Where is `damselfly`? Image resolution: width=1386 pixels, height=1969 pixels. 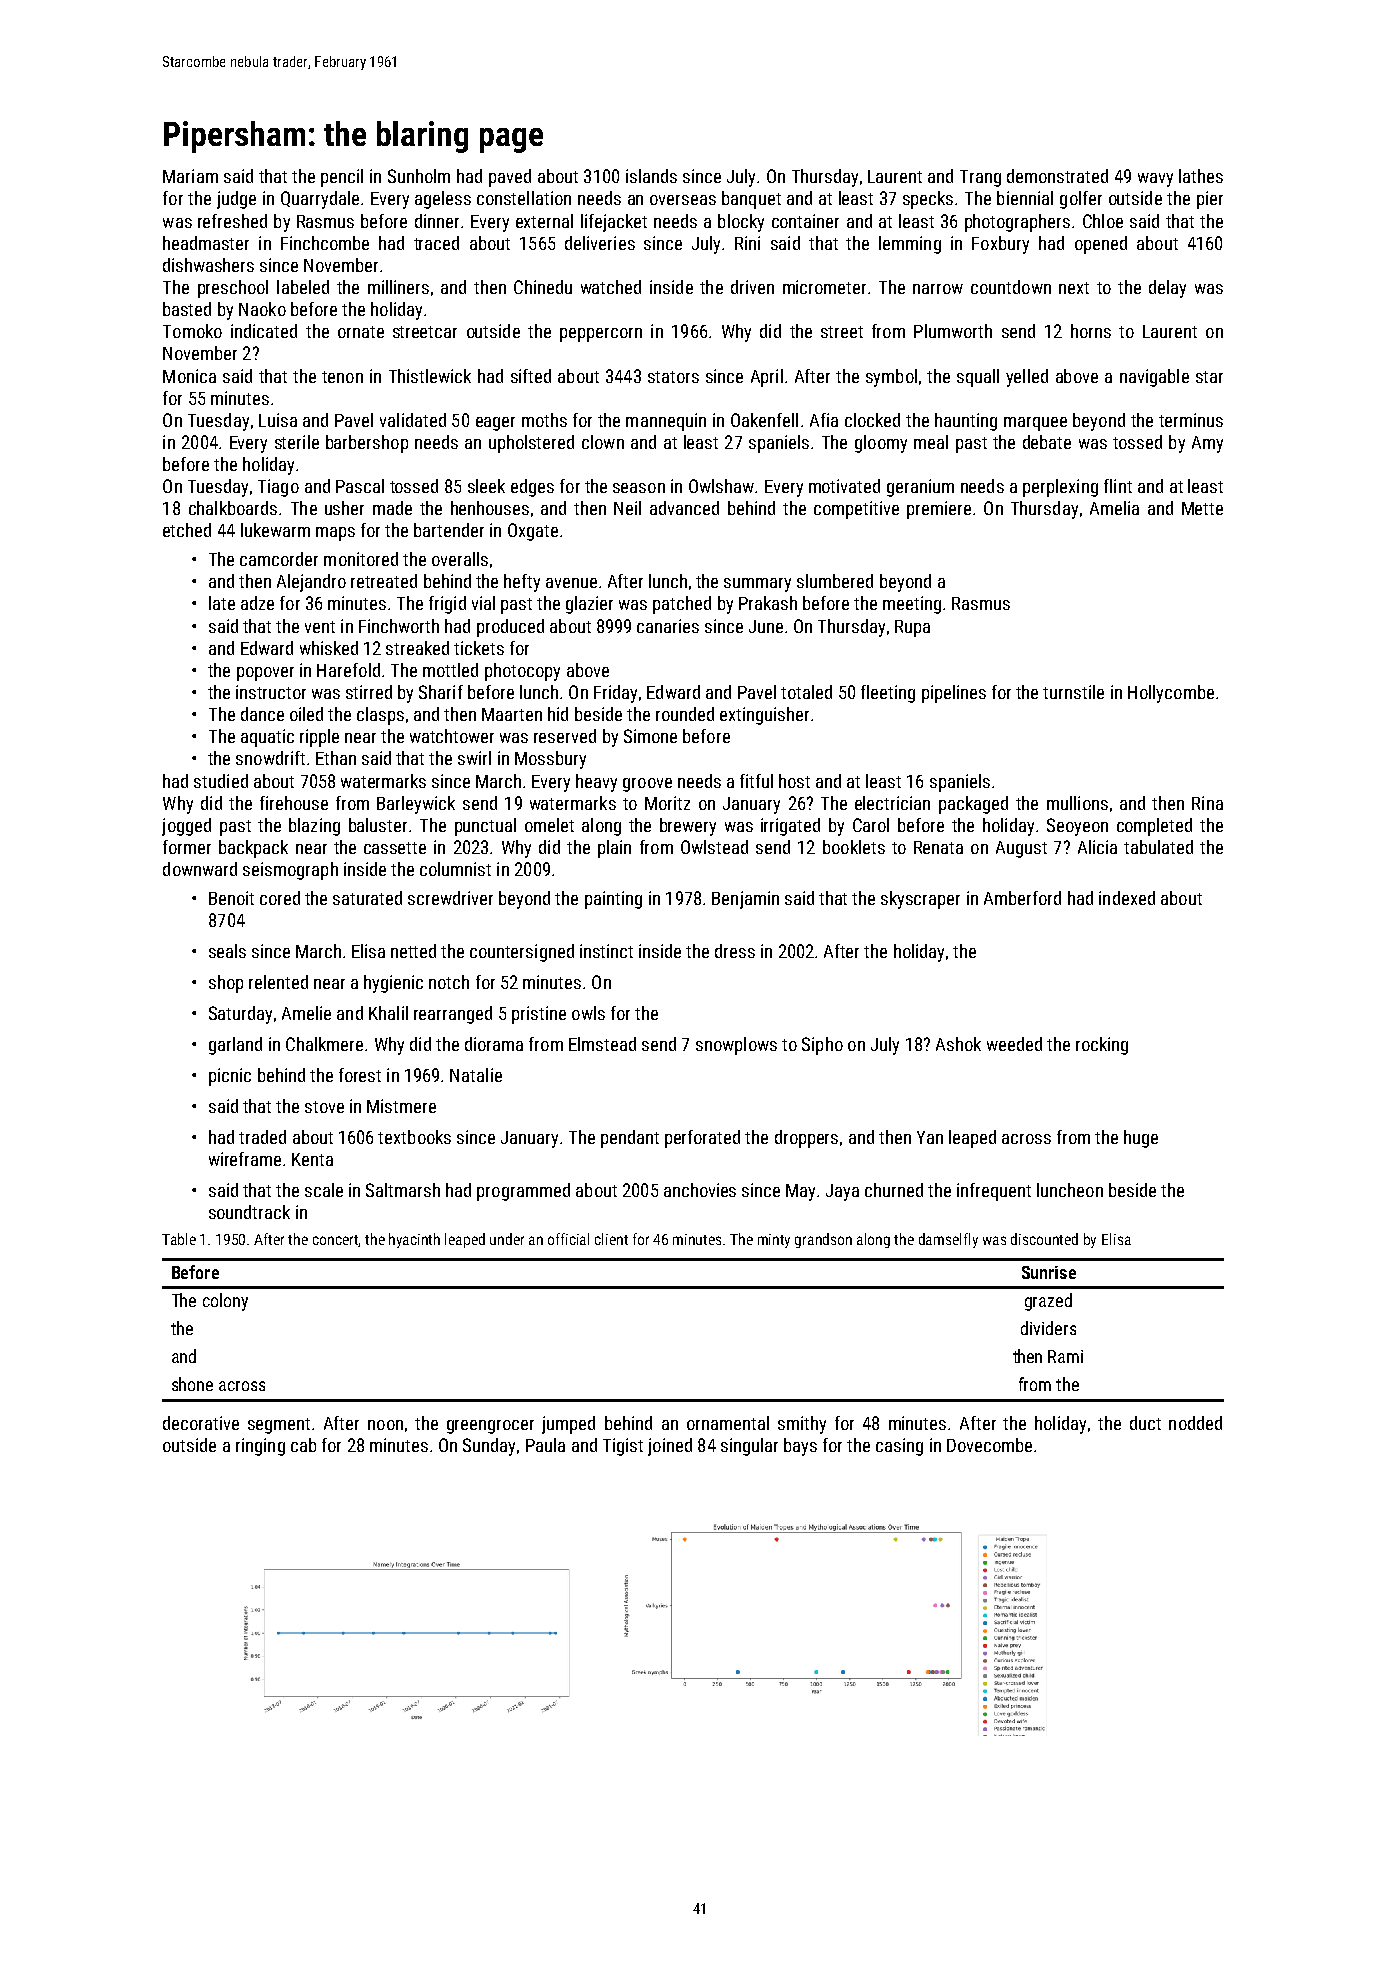 damselfly is located at coordinates (948, 1240).
